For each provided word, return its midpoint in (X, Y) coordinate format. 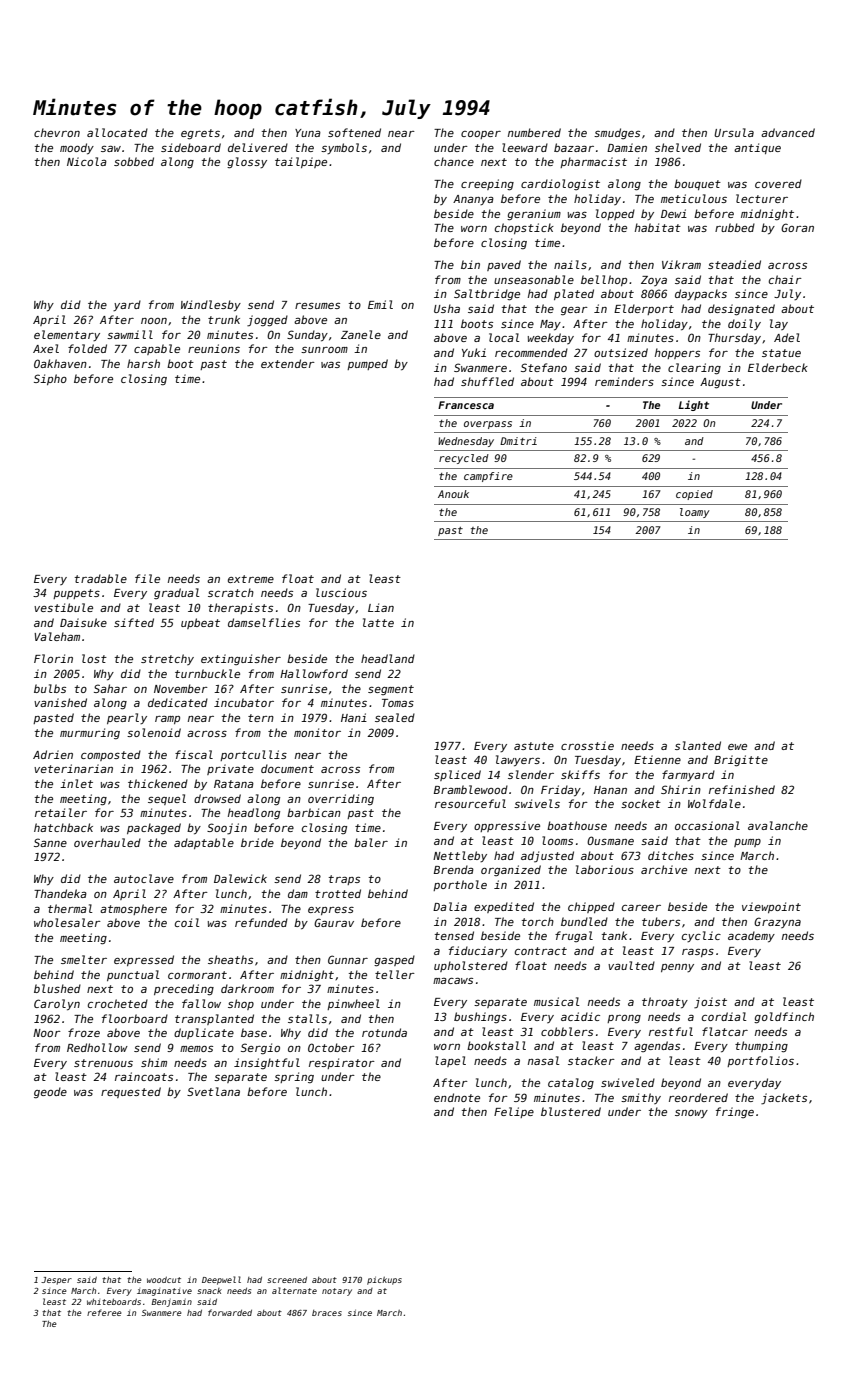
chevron (57, 132)
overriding (341, 799)
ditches (671, 855)
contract (541, 951)
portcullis (253, 755)
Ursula (734, 132)
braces (327, 1313)
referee (104, 1312)
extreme (251, 579)
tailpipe (301, 162)
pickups (384, 1281)
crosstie (587, 745)
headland (388, 658)
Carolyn (57, 1004)
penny (677, 968)
